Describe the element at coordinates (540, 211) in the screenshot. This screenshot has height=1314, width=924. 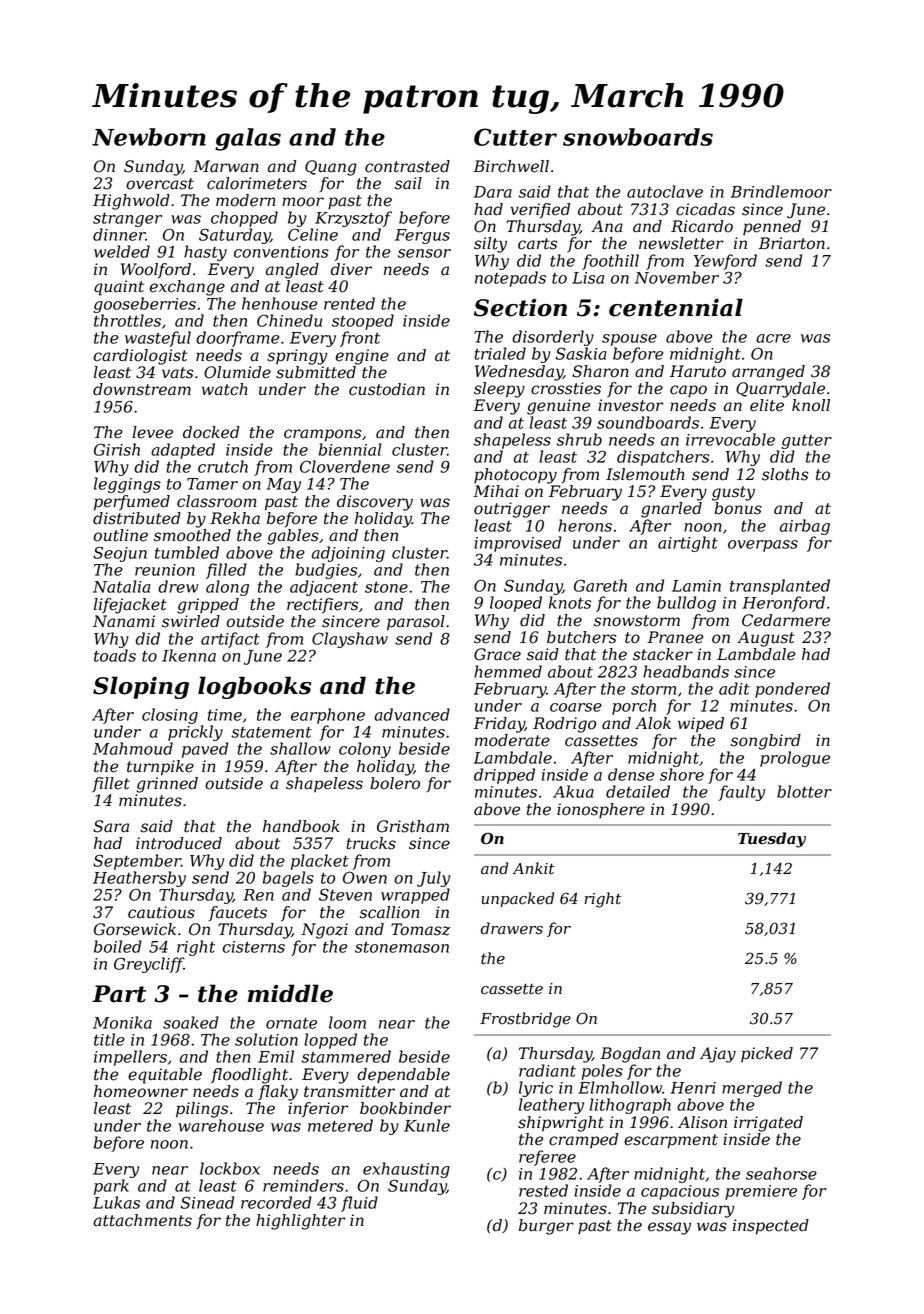
I see `verified` at that location.
